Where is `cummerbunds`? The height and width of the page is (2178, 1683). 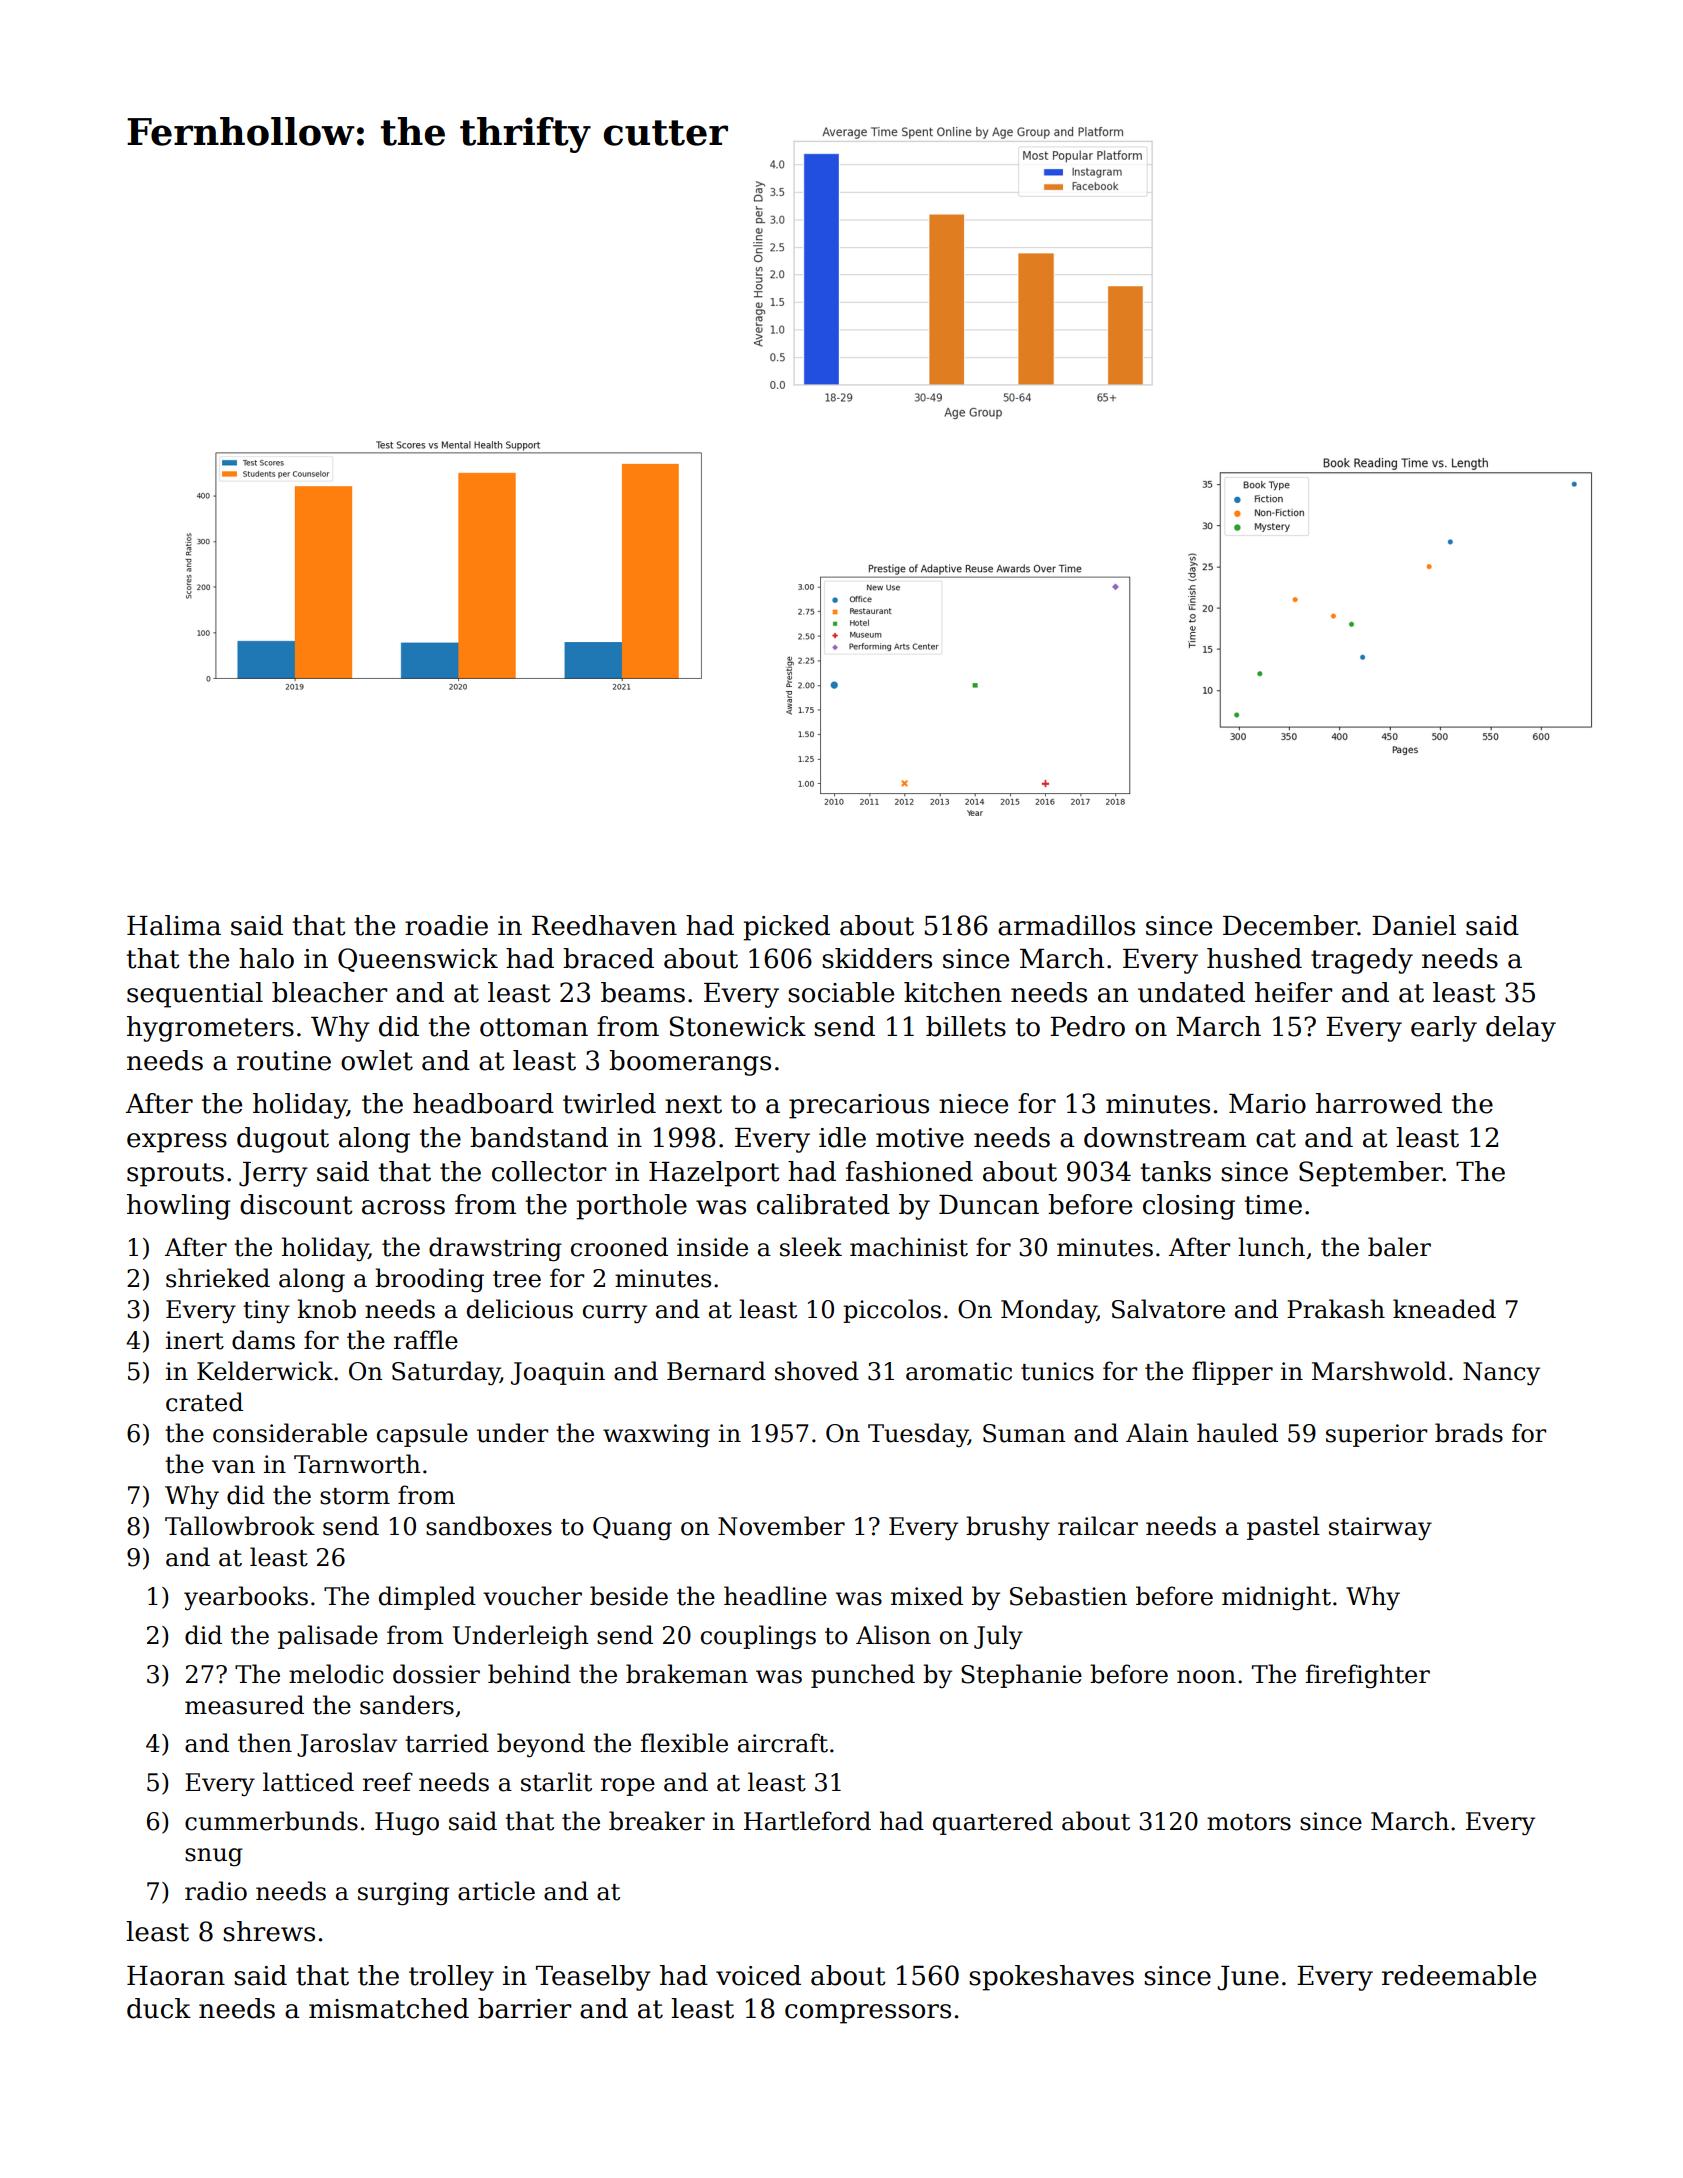
cummerbunds is located at coordinates (271, 1821).
